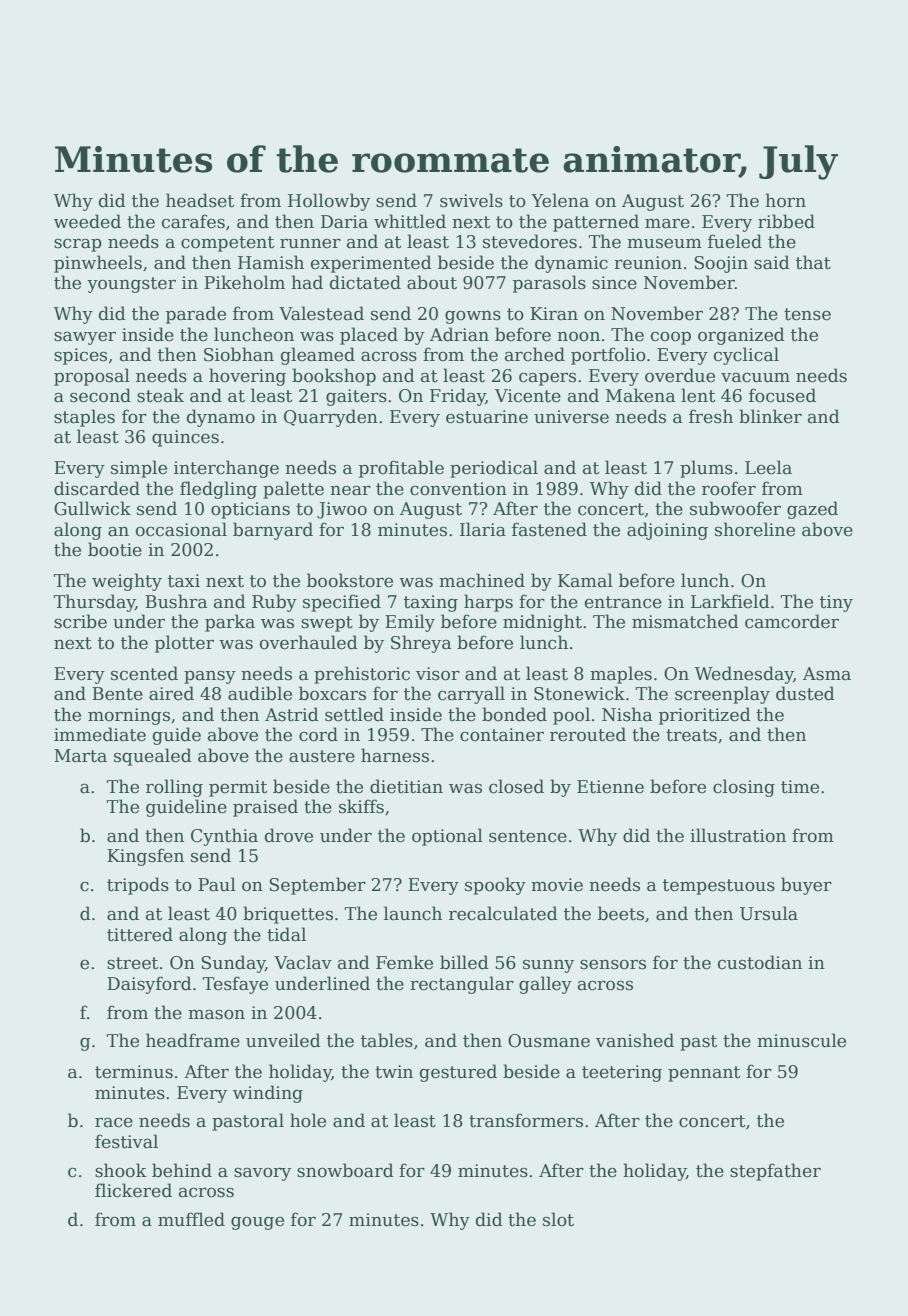 The height and width of the screenshot is (1316, 908). I want to click on parade, so click(196, 315).
